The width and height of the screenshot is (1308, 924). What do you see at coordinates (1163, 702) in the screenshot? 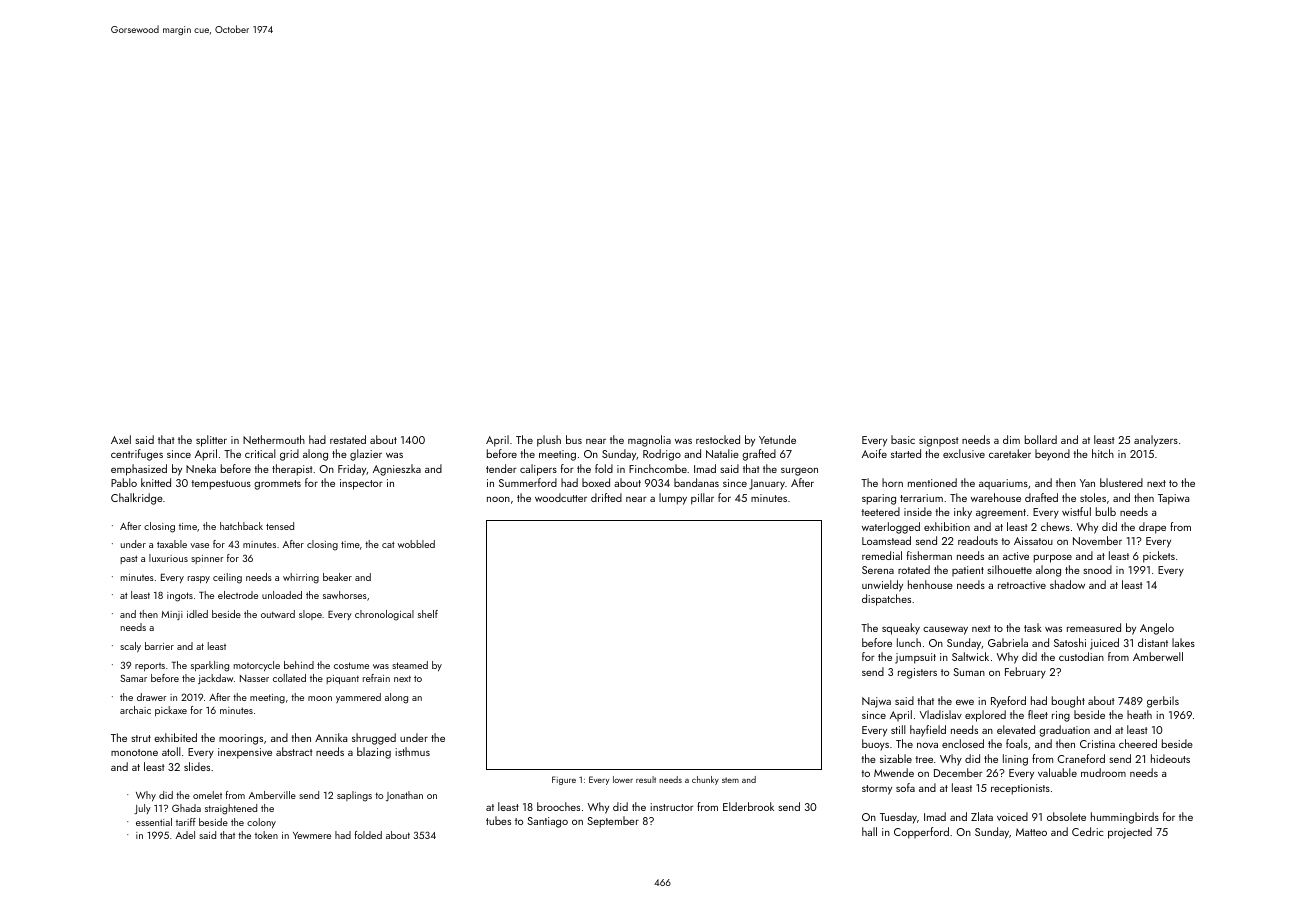
I see `gerbils` at bounding box center [1163, 702].
